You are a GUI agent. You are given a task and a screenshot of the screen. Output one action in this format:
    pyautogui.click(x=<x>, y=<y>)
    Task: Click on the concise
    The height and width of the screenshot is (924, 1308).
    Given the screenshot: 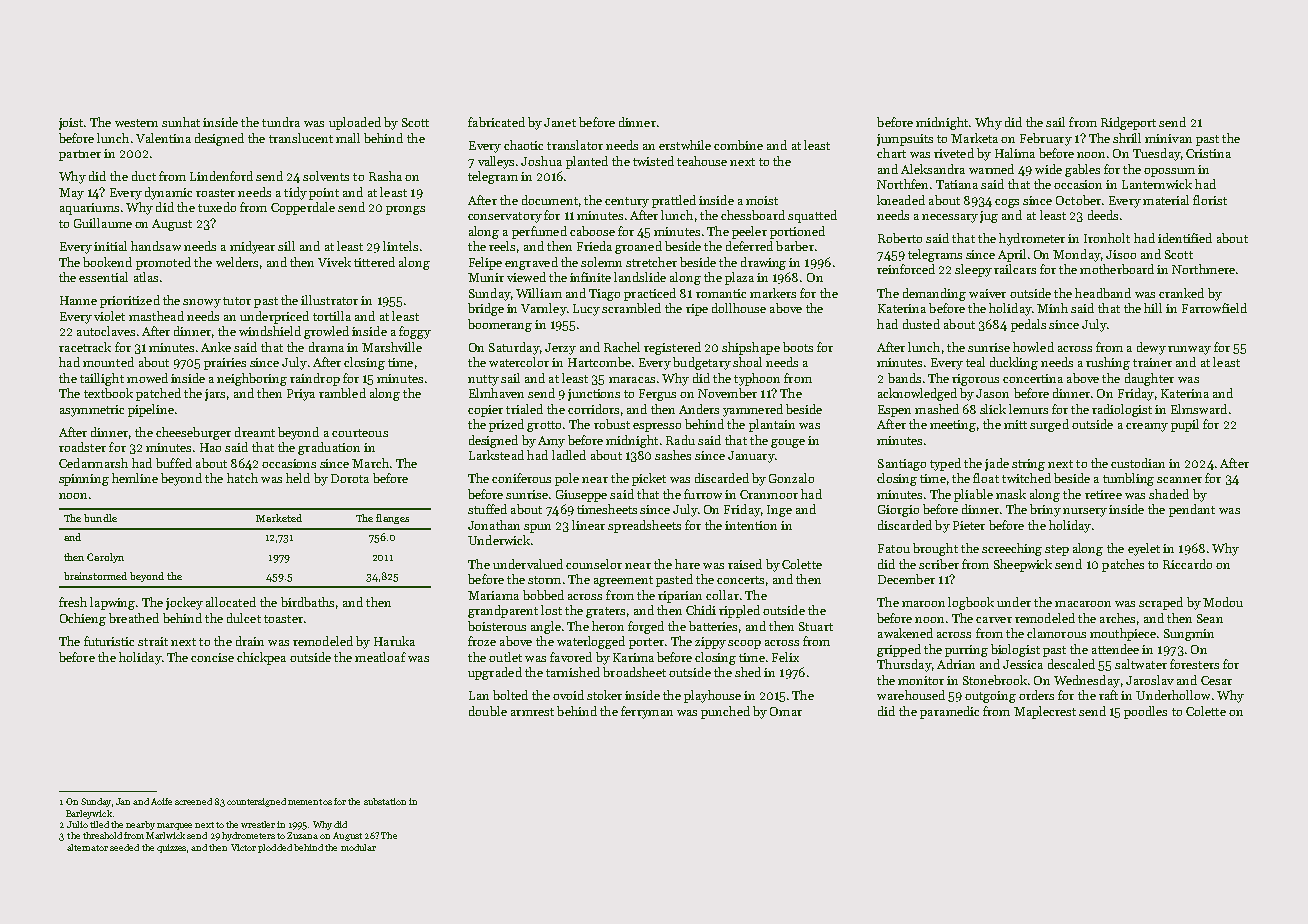 What is the action you would take?
    pyautogui.click(x=212, y=657)
